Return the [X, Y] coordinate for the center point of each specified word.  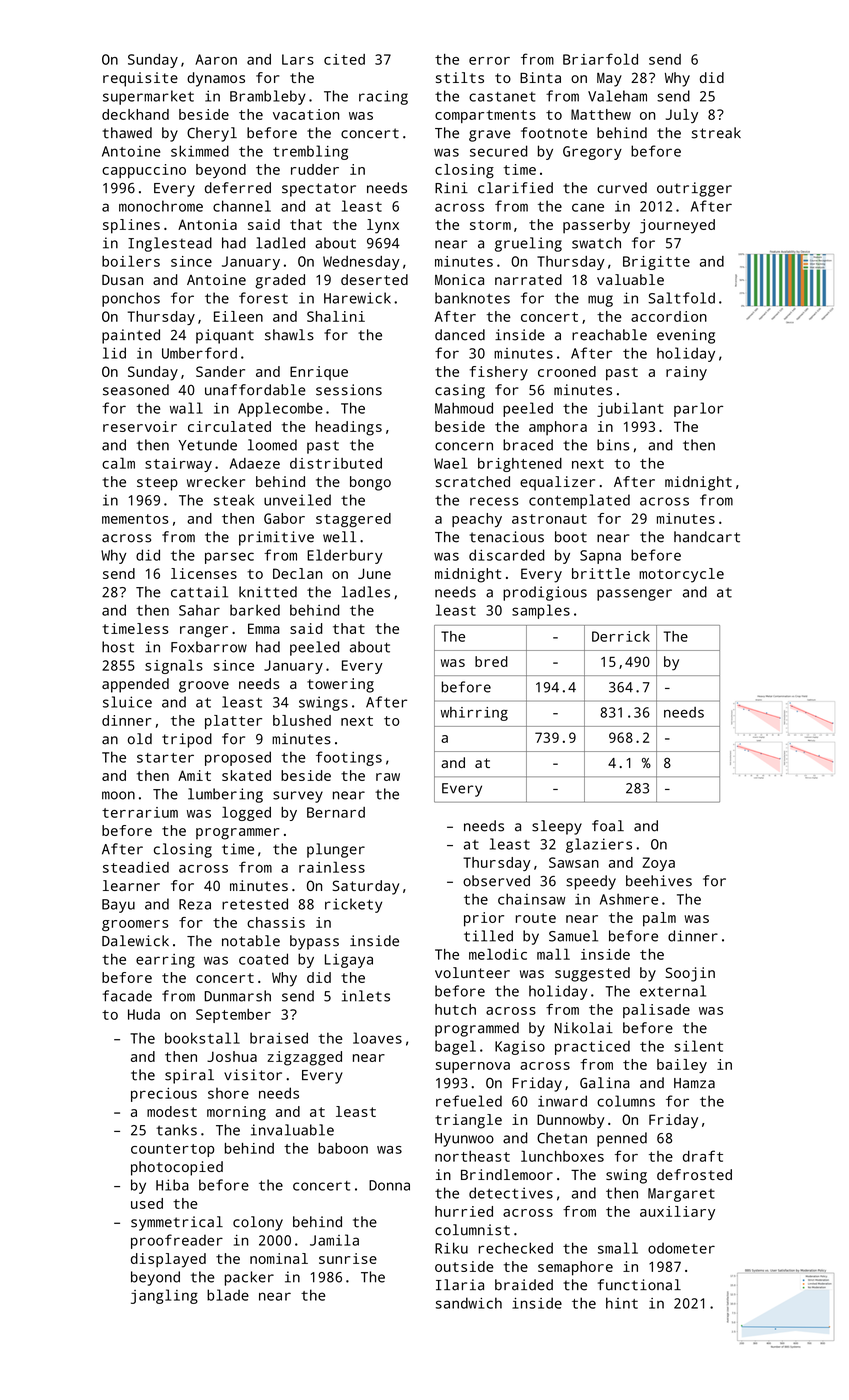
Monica [459, 279]
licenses [204, 573]
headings [349, 428]
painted [131, 336]
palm [659, 919]
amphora [558, 428]
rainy [686, 373]
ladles [366, 592]
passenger [634, 595]
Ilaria [460, 1285]
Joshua [232, 1056]
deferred [238, 188]
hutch [455, 1009]
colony [258, 1223]
